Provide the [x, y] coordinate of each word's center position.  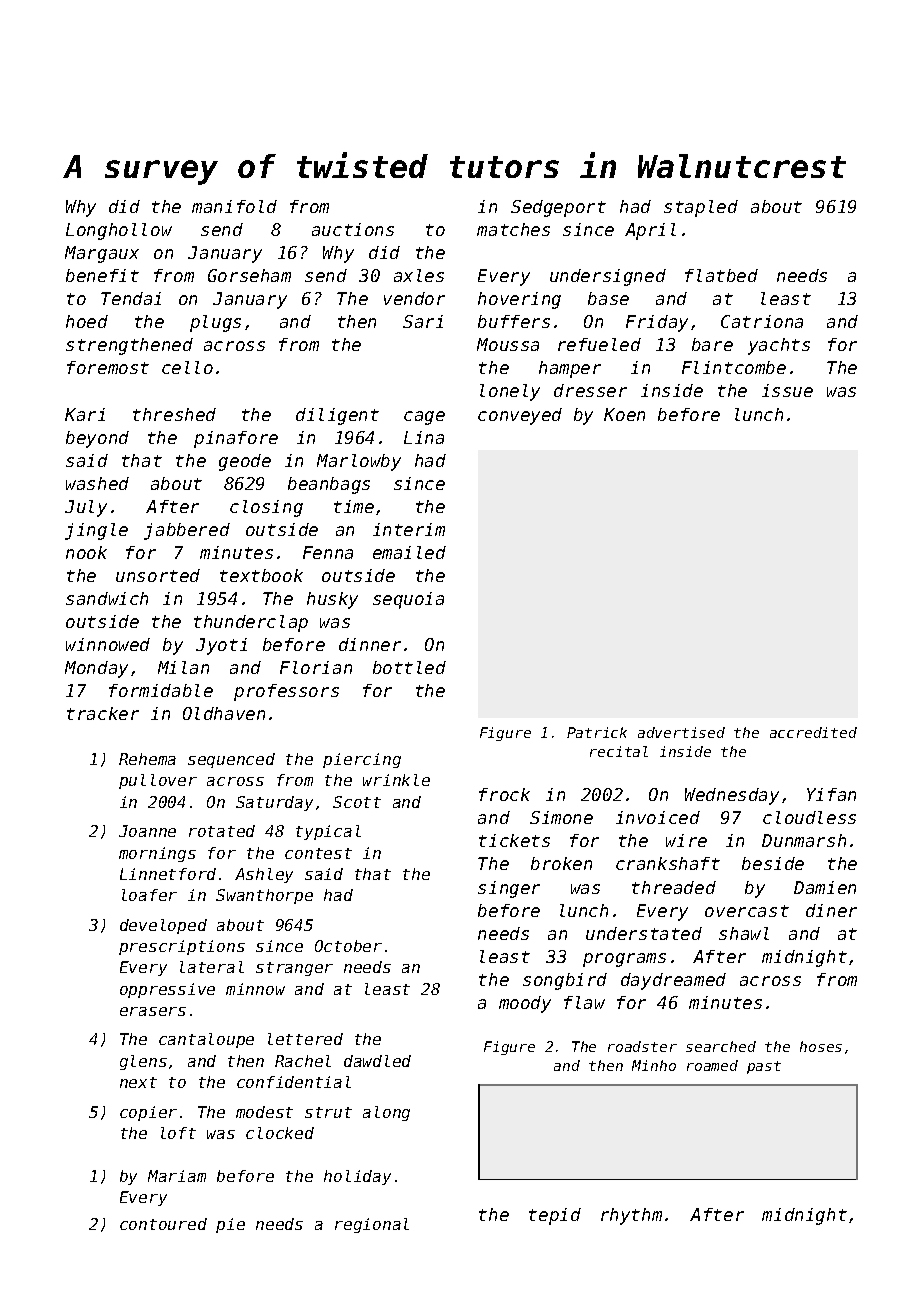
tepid [555, 1216]
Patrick [597, 732]
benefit [102, 275]
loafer [149, 895]
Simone [561, 817]
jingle [96, 531]
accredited [813, 732]
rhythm [631, 1216]
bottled [409, 667]
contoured [163, 1224]
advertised [681, 732]
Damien [825, 887]
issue [787, 390]
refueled [599, 344]
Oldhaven [224, 713]
